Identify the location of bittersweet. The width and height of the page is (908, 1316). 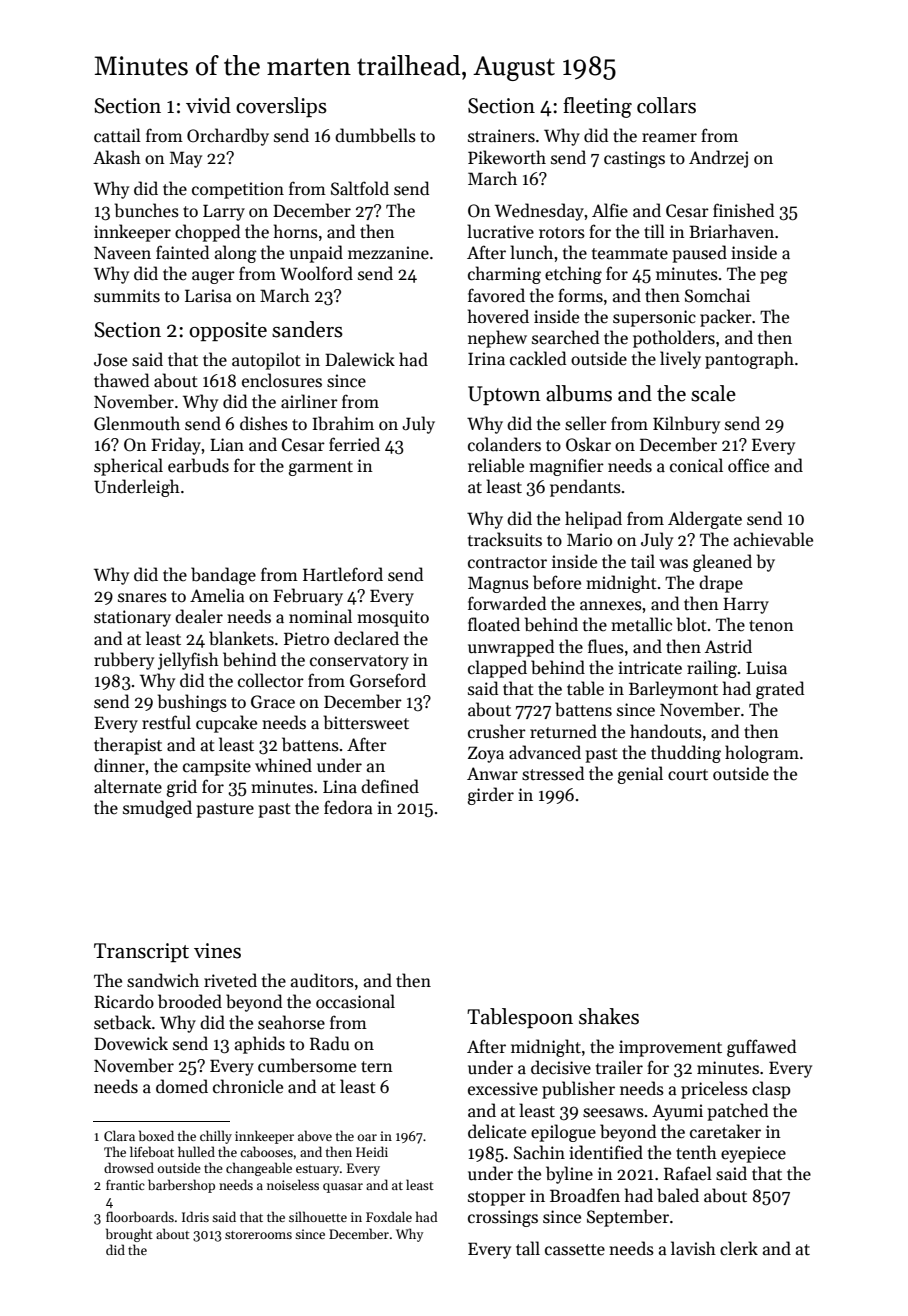
(366, 722).
